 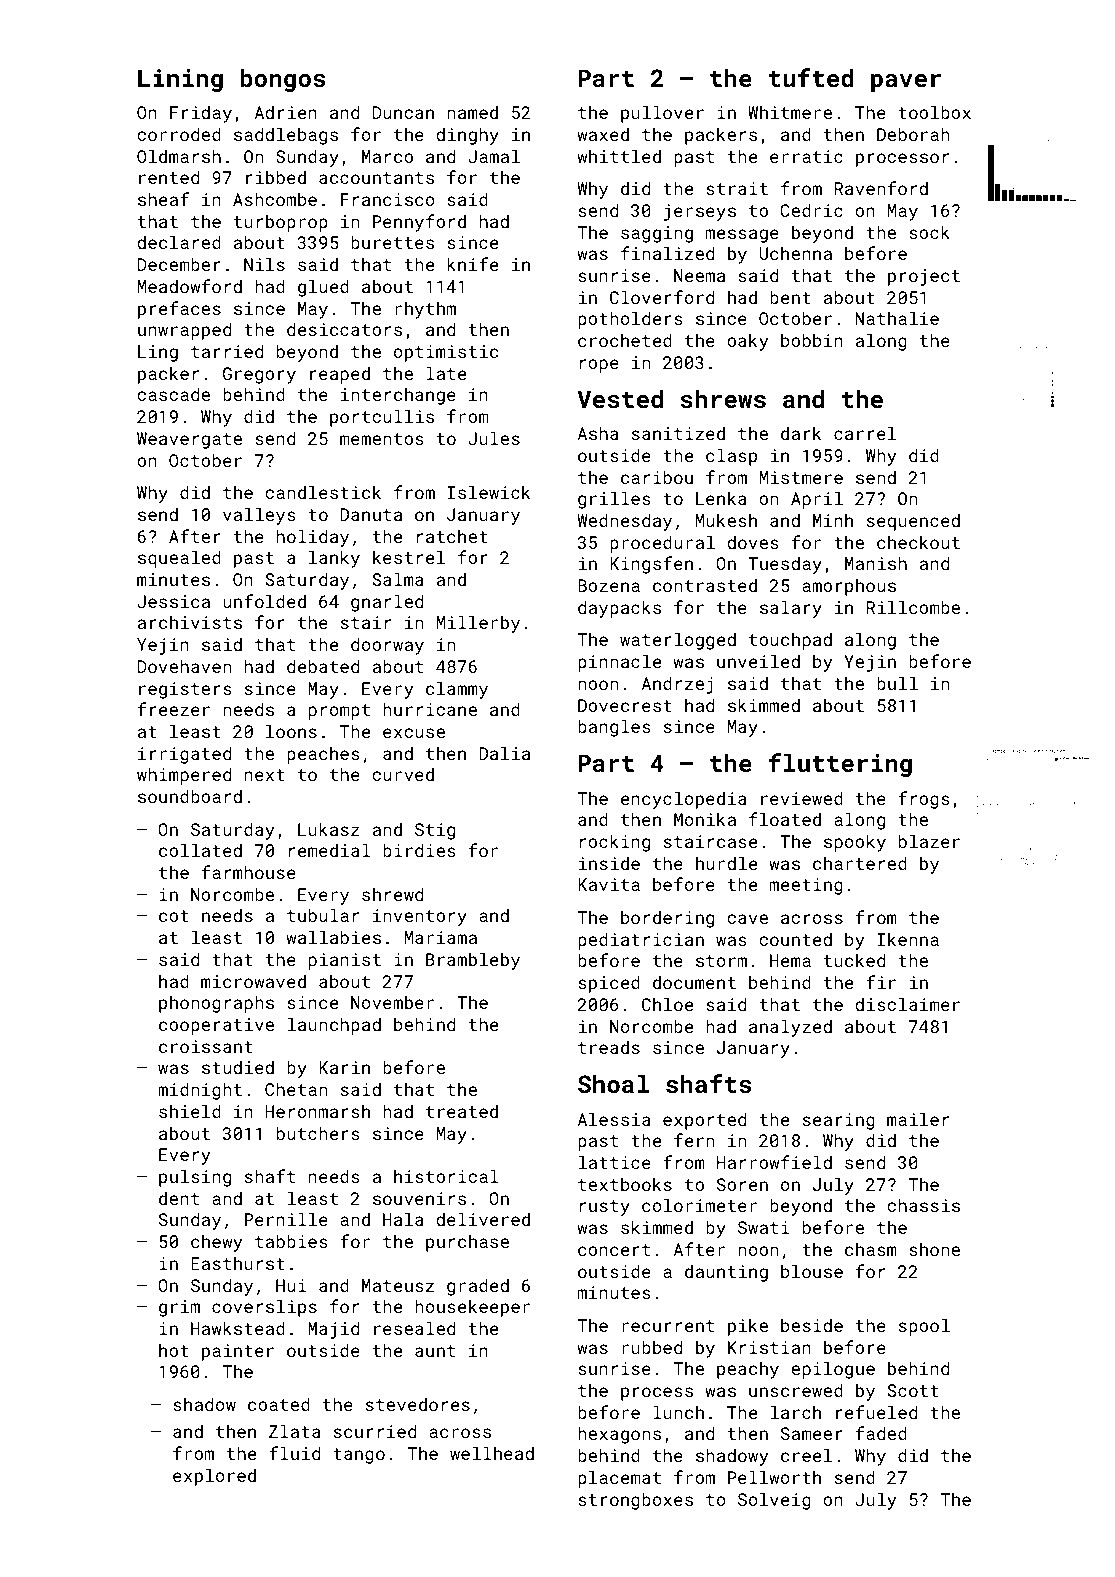 What do you see at coordinates (609, 984) in the screenshot?
I see `spiced` at bounding box center [609, 984].
